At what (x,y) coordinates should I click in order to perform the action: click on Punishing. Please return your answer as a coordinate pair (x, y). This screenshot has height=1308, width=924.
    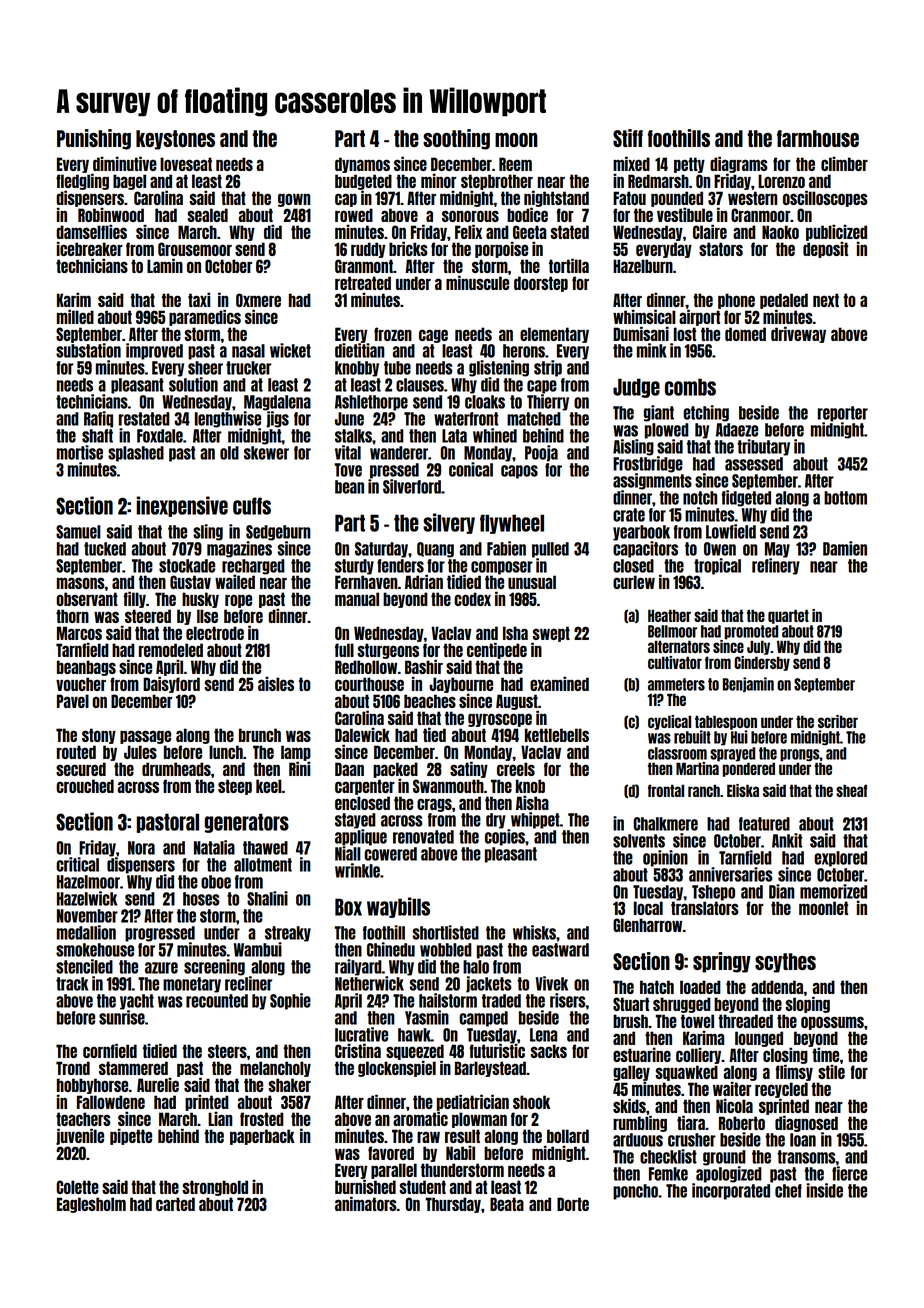
    Looking at the image, I should click on (94, 139).
